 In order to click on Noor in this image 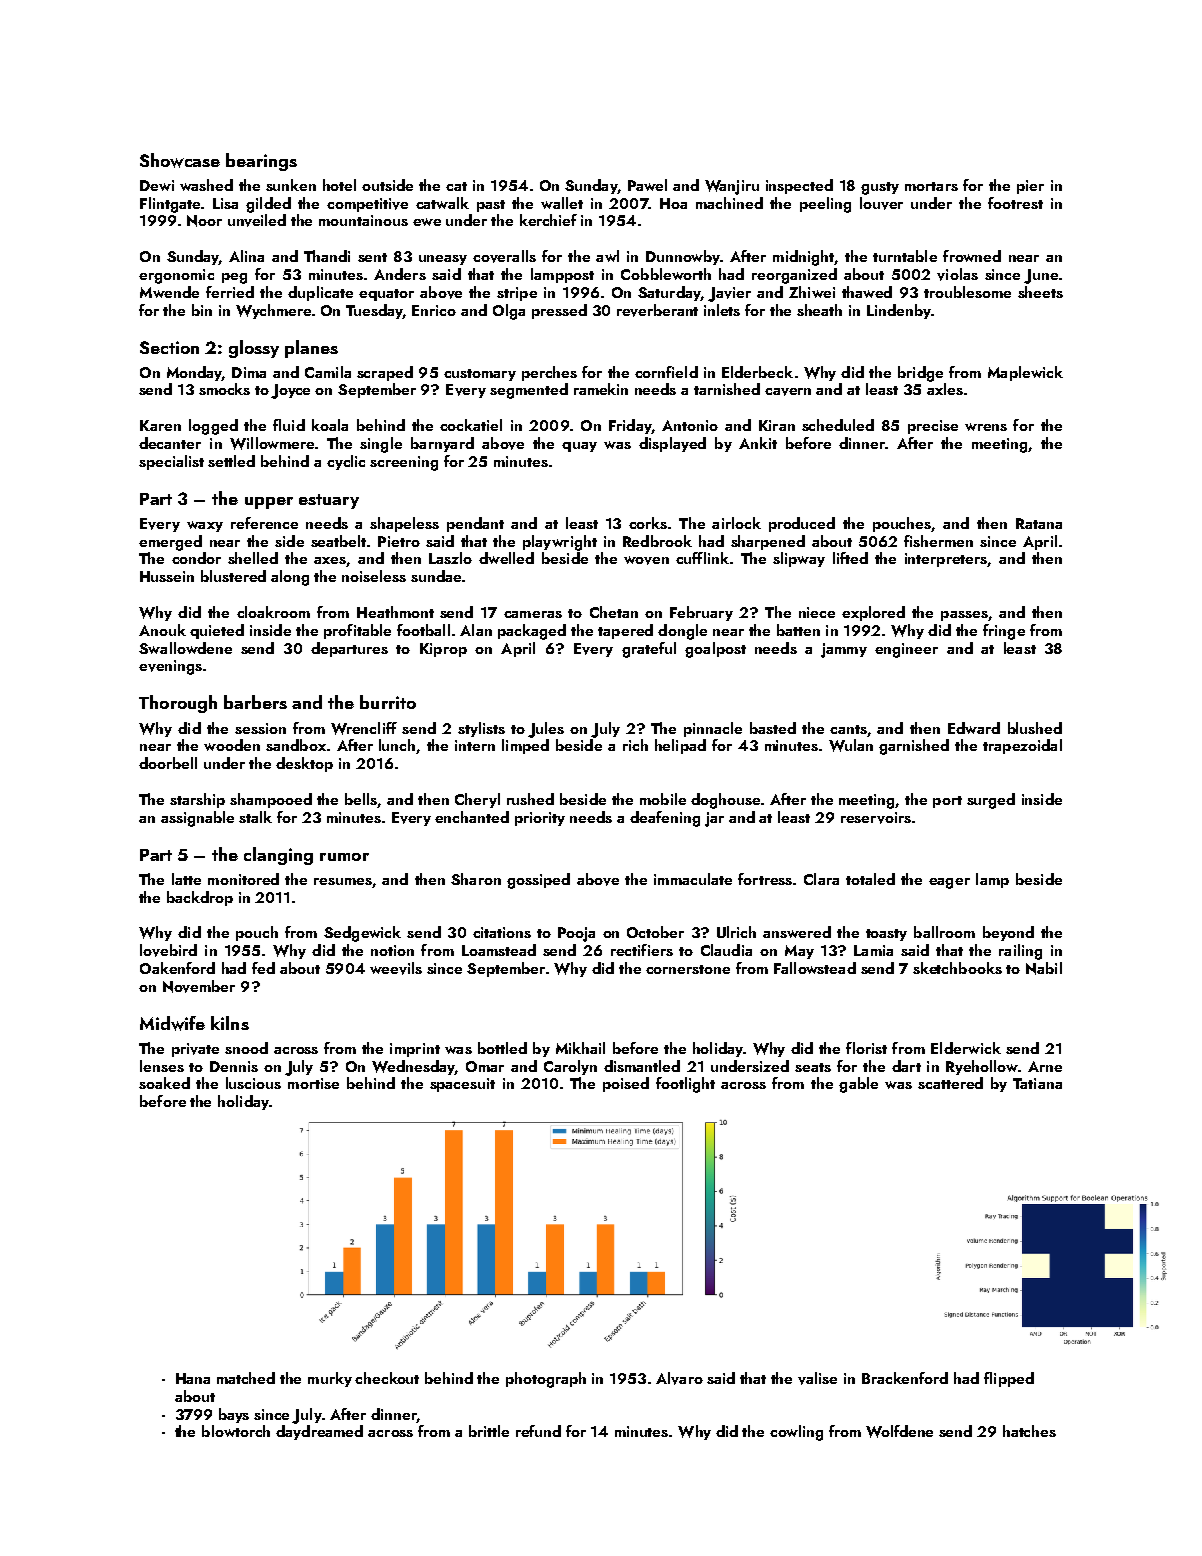, I will do `click(204, 221)`.
